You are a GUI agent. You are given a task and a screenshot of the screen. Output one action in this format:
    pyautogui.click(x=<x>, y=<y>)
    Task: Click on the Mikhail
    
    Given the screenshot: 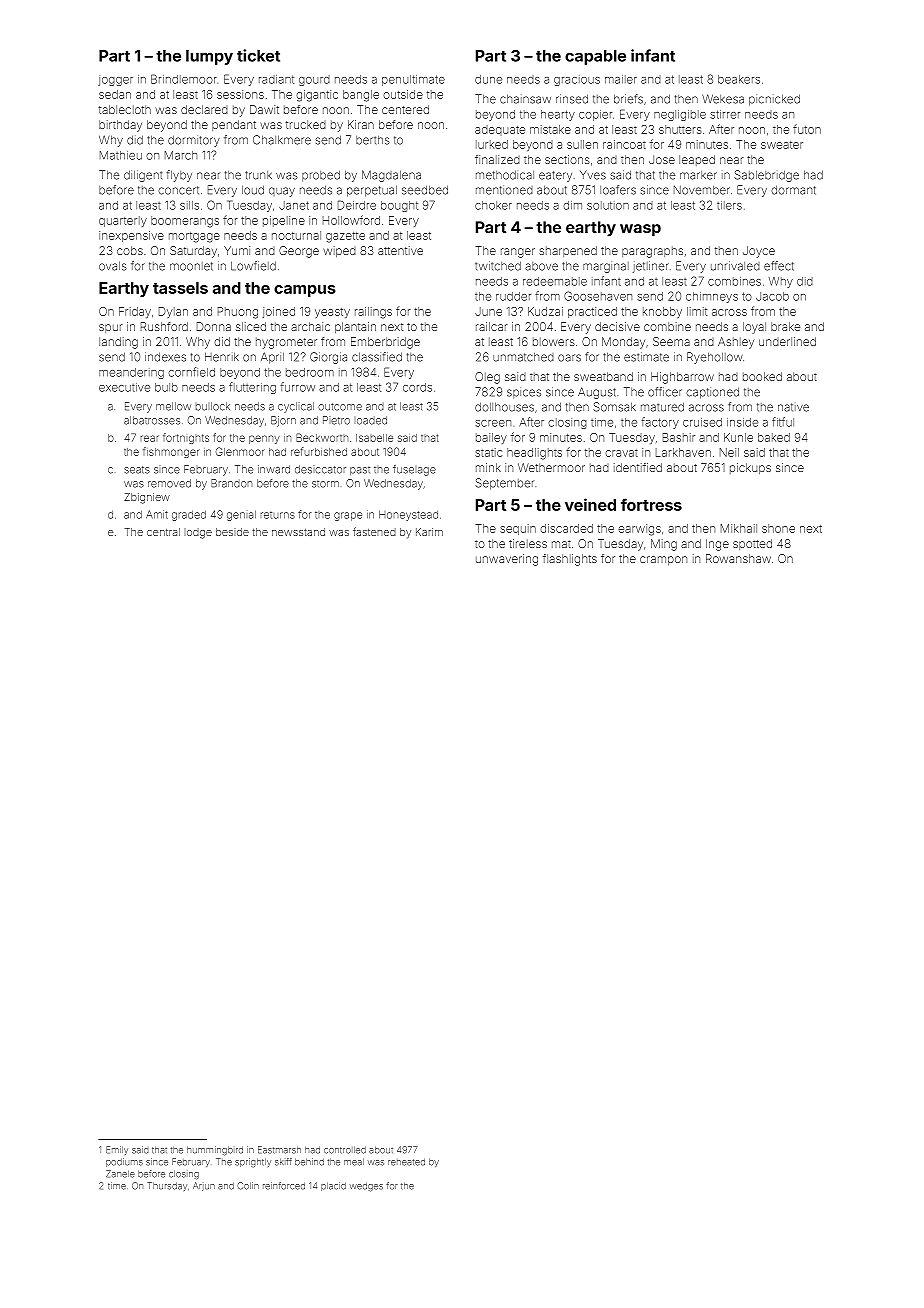 What is the action you would take?
    pyautogui.click(x=739, y=528)
